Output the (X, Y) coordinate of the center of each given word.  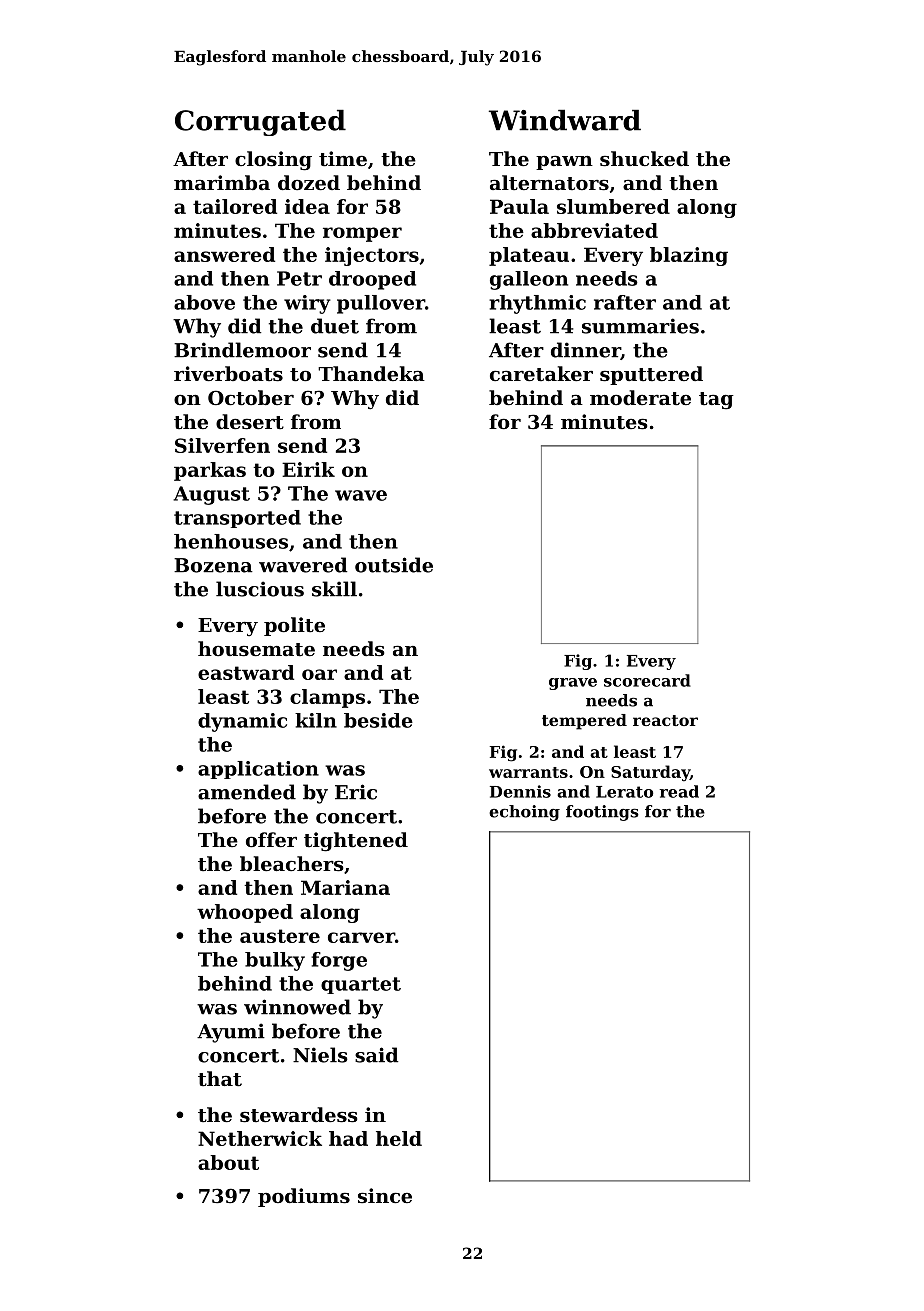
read (679, 791)
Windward (565, 120)
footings (602, 813)
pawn (564, 163)
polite (294, 626)
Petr (299, 278)
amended (247, 792)
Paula (519, 206)
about (228, 1162)
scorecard (647, 680)
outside (394, 565)
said (376, 1055)
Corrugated (260, 122)
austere (280, 936)
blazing (689, 256)
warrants (528, 772)
